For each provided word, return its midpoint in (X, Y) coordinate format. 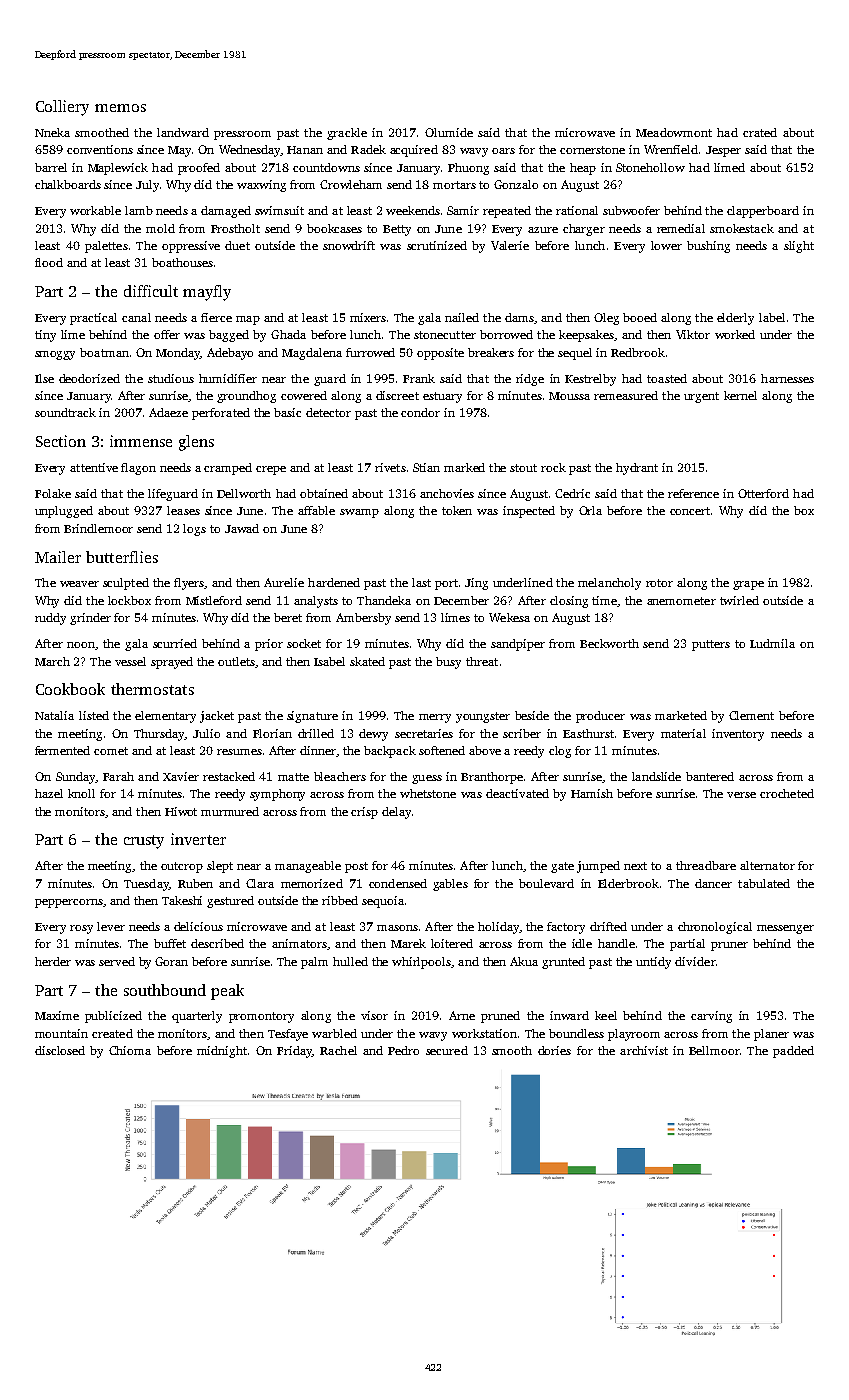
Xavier (181, 776)
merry (435, 718)
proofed (199, 169)
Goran (171, 961)
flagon (138, 469)
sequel (575, 354)
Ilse (44, 378)
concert (690, 511)
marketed (681, 715)
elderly (735, 319)
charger (584, 230)
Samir (463, 210)
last (421, 582)
